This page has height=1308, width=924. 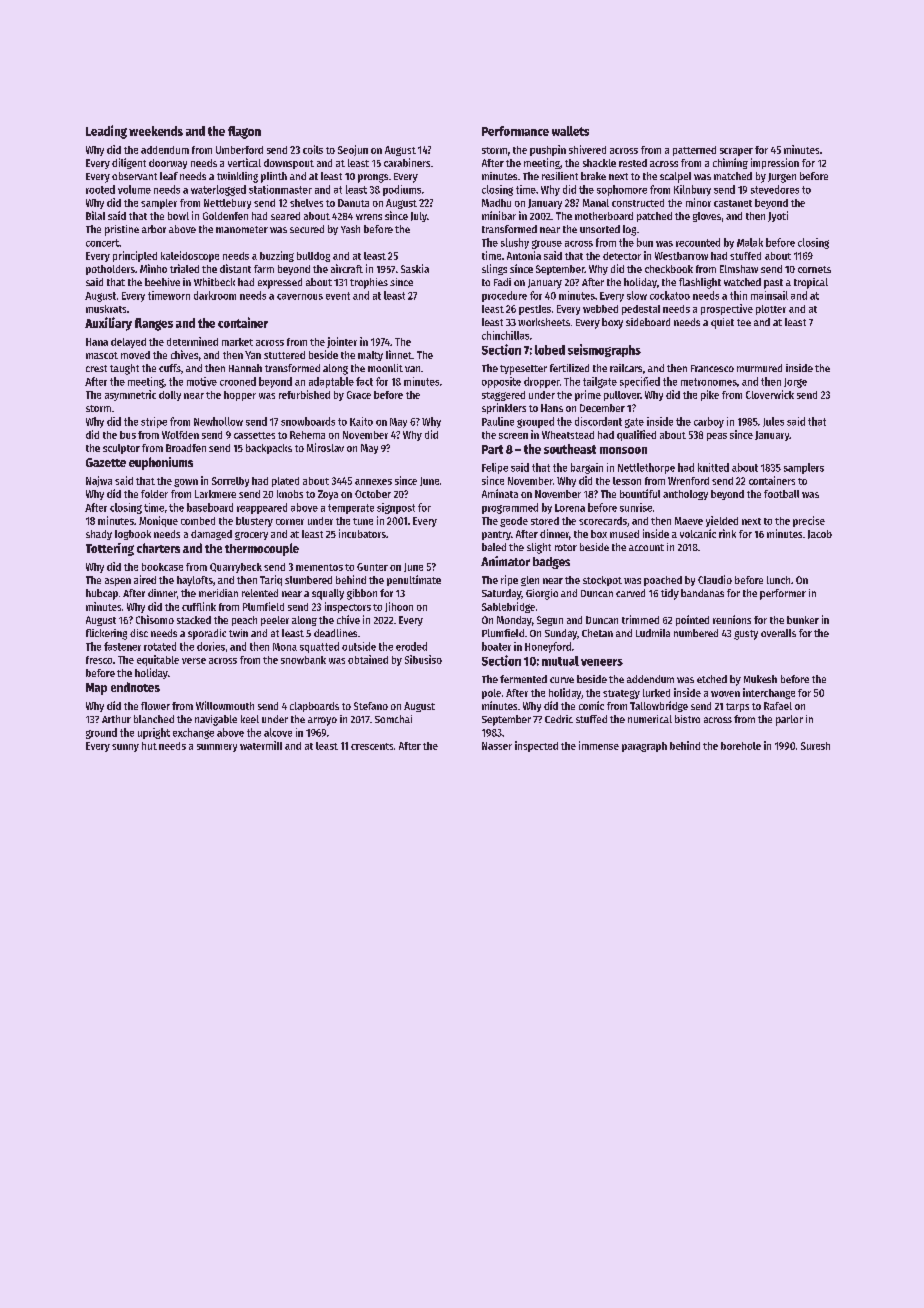 I want to click on buzzing, so click(x=277, y=256).
